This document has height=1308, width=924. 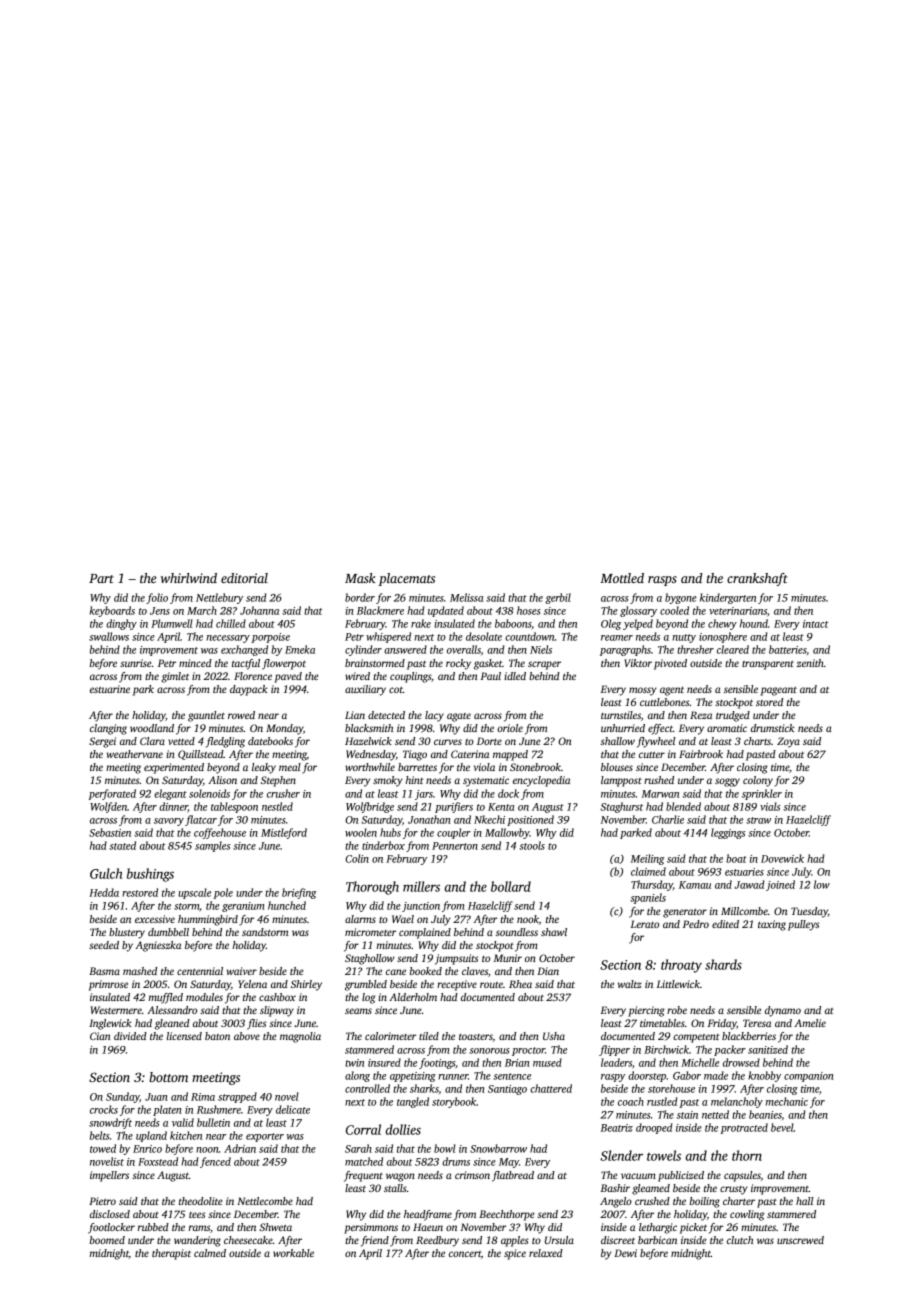 I want to click on generator, so click(x=685, y=913).
